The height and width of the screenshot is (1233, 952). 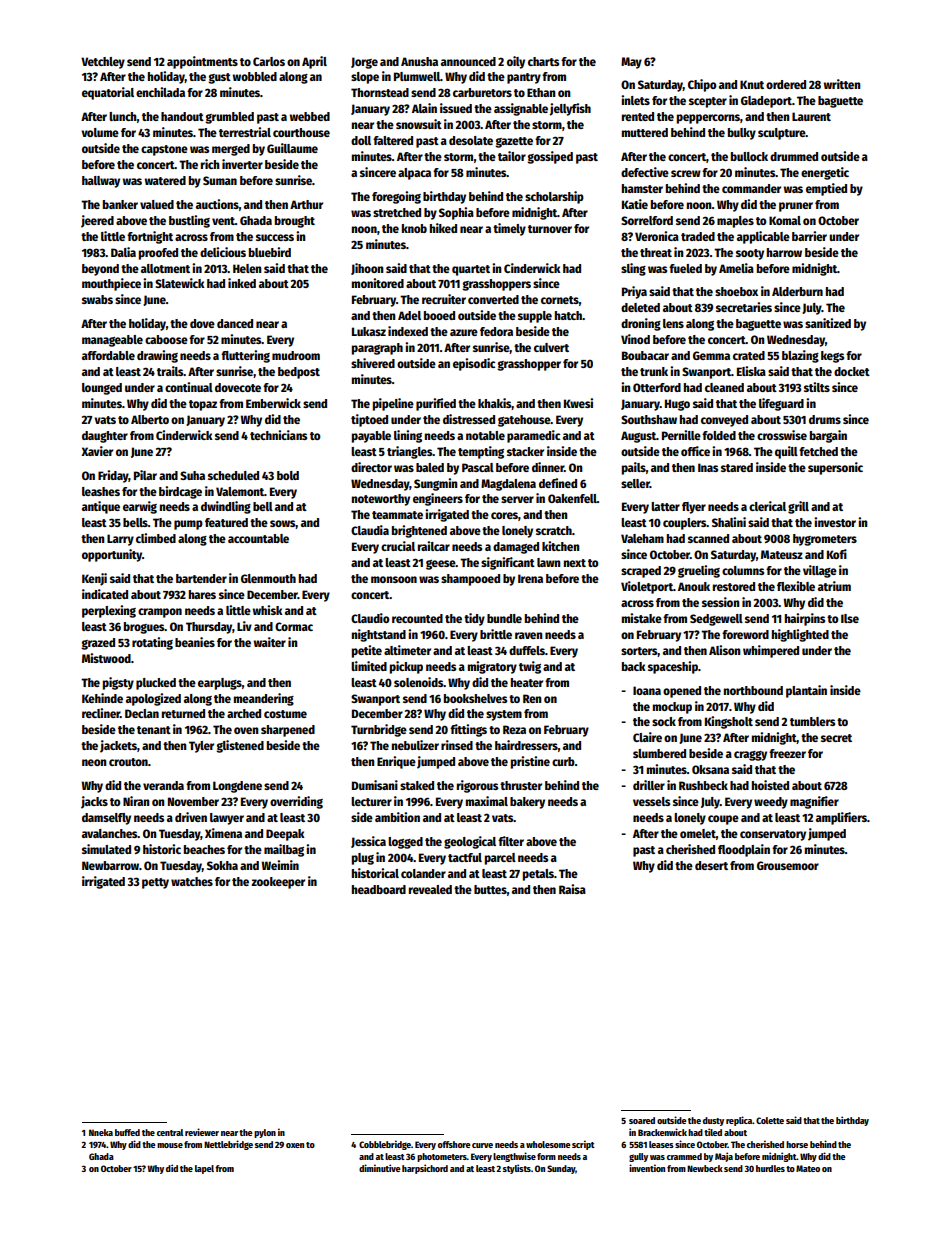 What do you see at coordinates (495, 404) in the screenshot?
I see `khakis` at bounding box center [495, 404].
